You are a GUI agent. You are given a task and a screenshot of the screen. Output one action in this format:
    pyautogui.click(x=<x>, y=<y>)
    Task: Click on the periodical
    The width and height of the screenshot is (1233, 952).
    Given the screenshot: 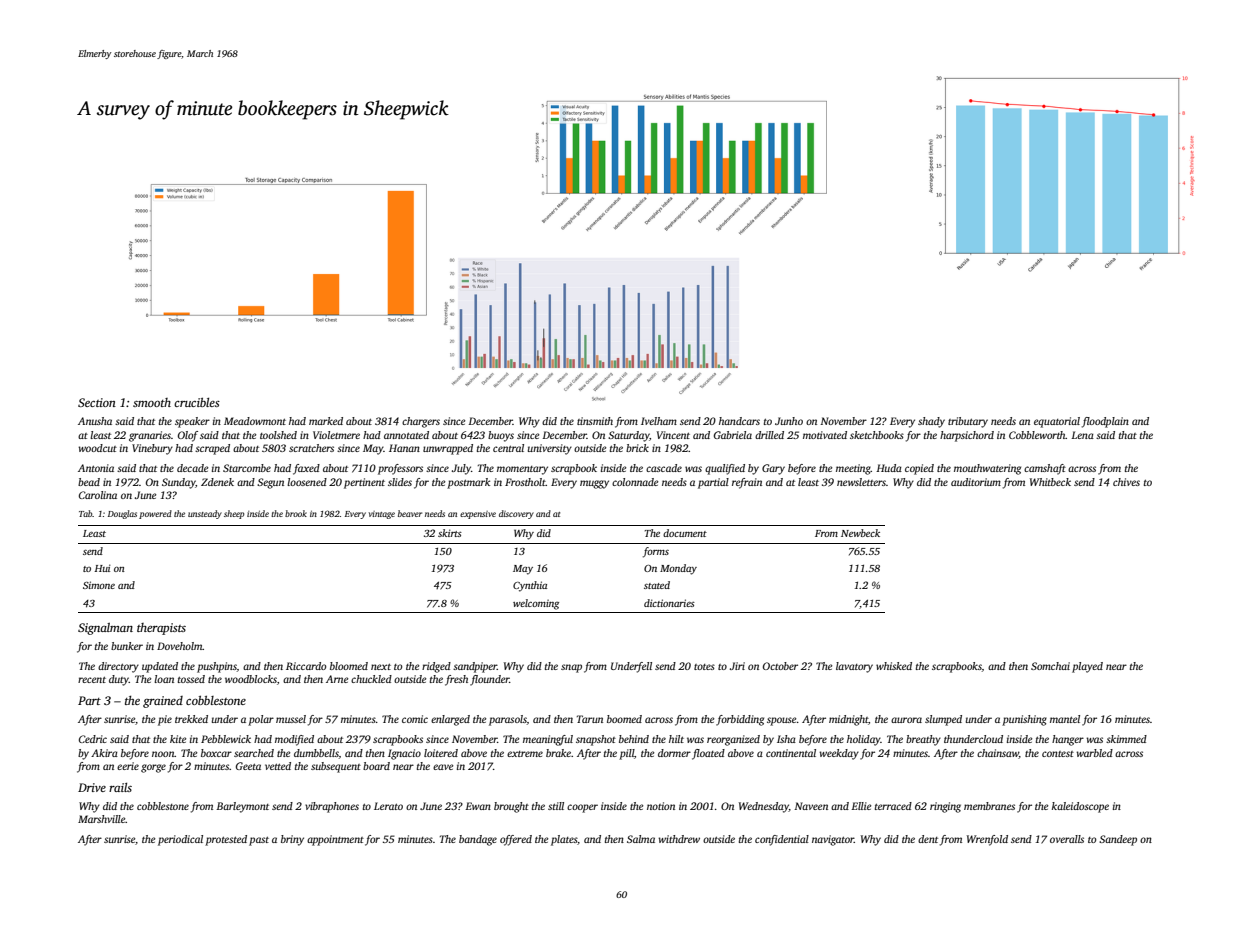 What is the action you would take?
    pyautogui.click(x=180, y=840)
